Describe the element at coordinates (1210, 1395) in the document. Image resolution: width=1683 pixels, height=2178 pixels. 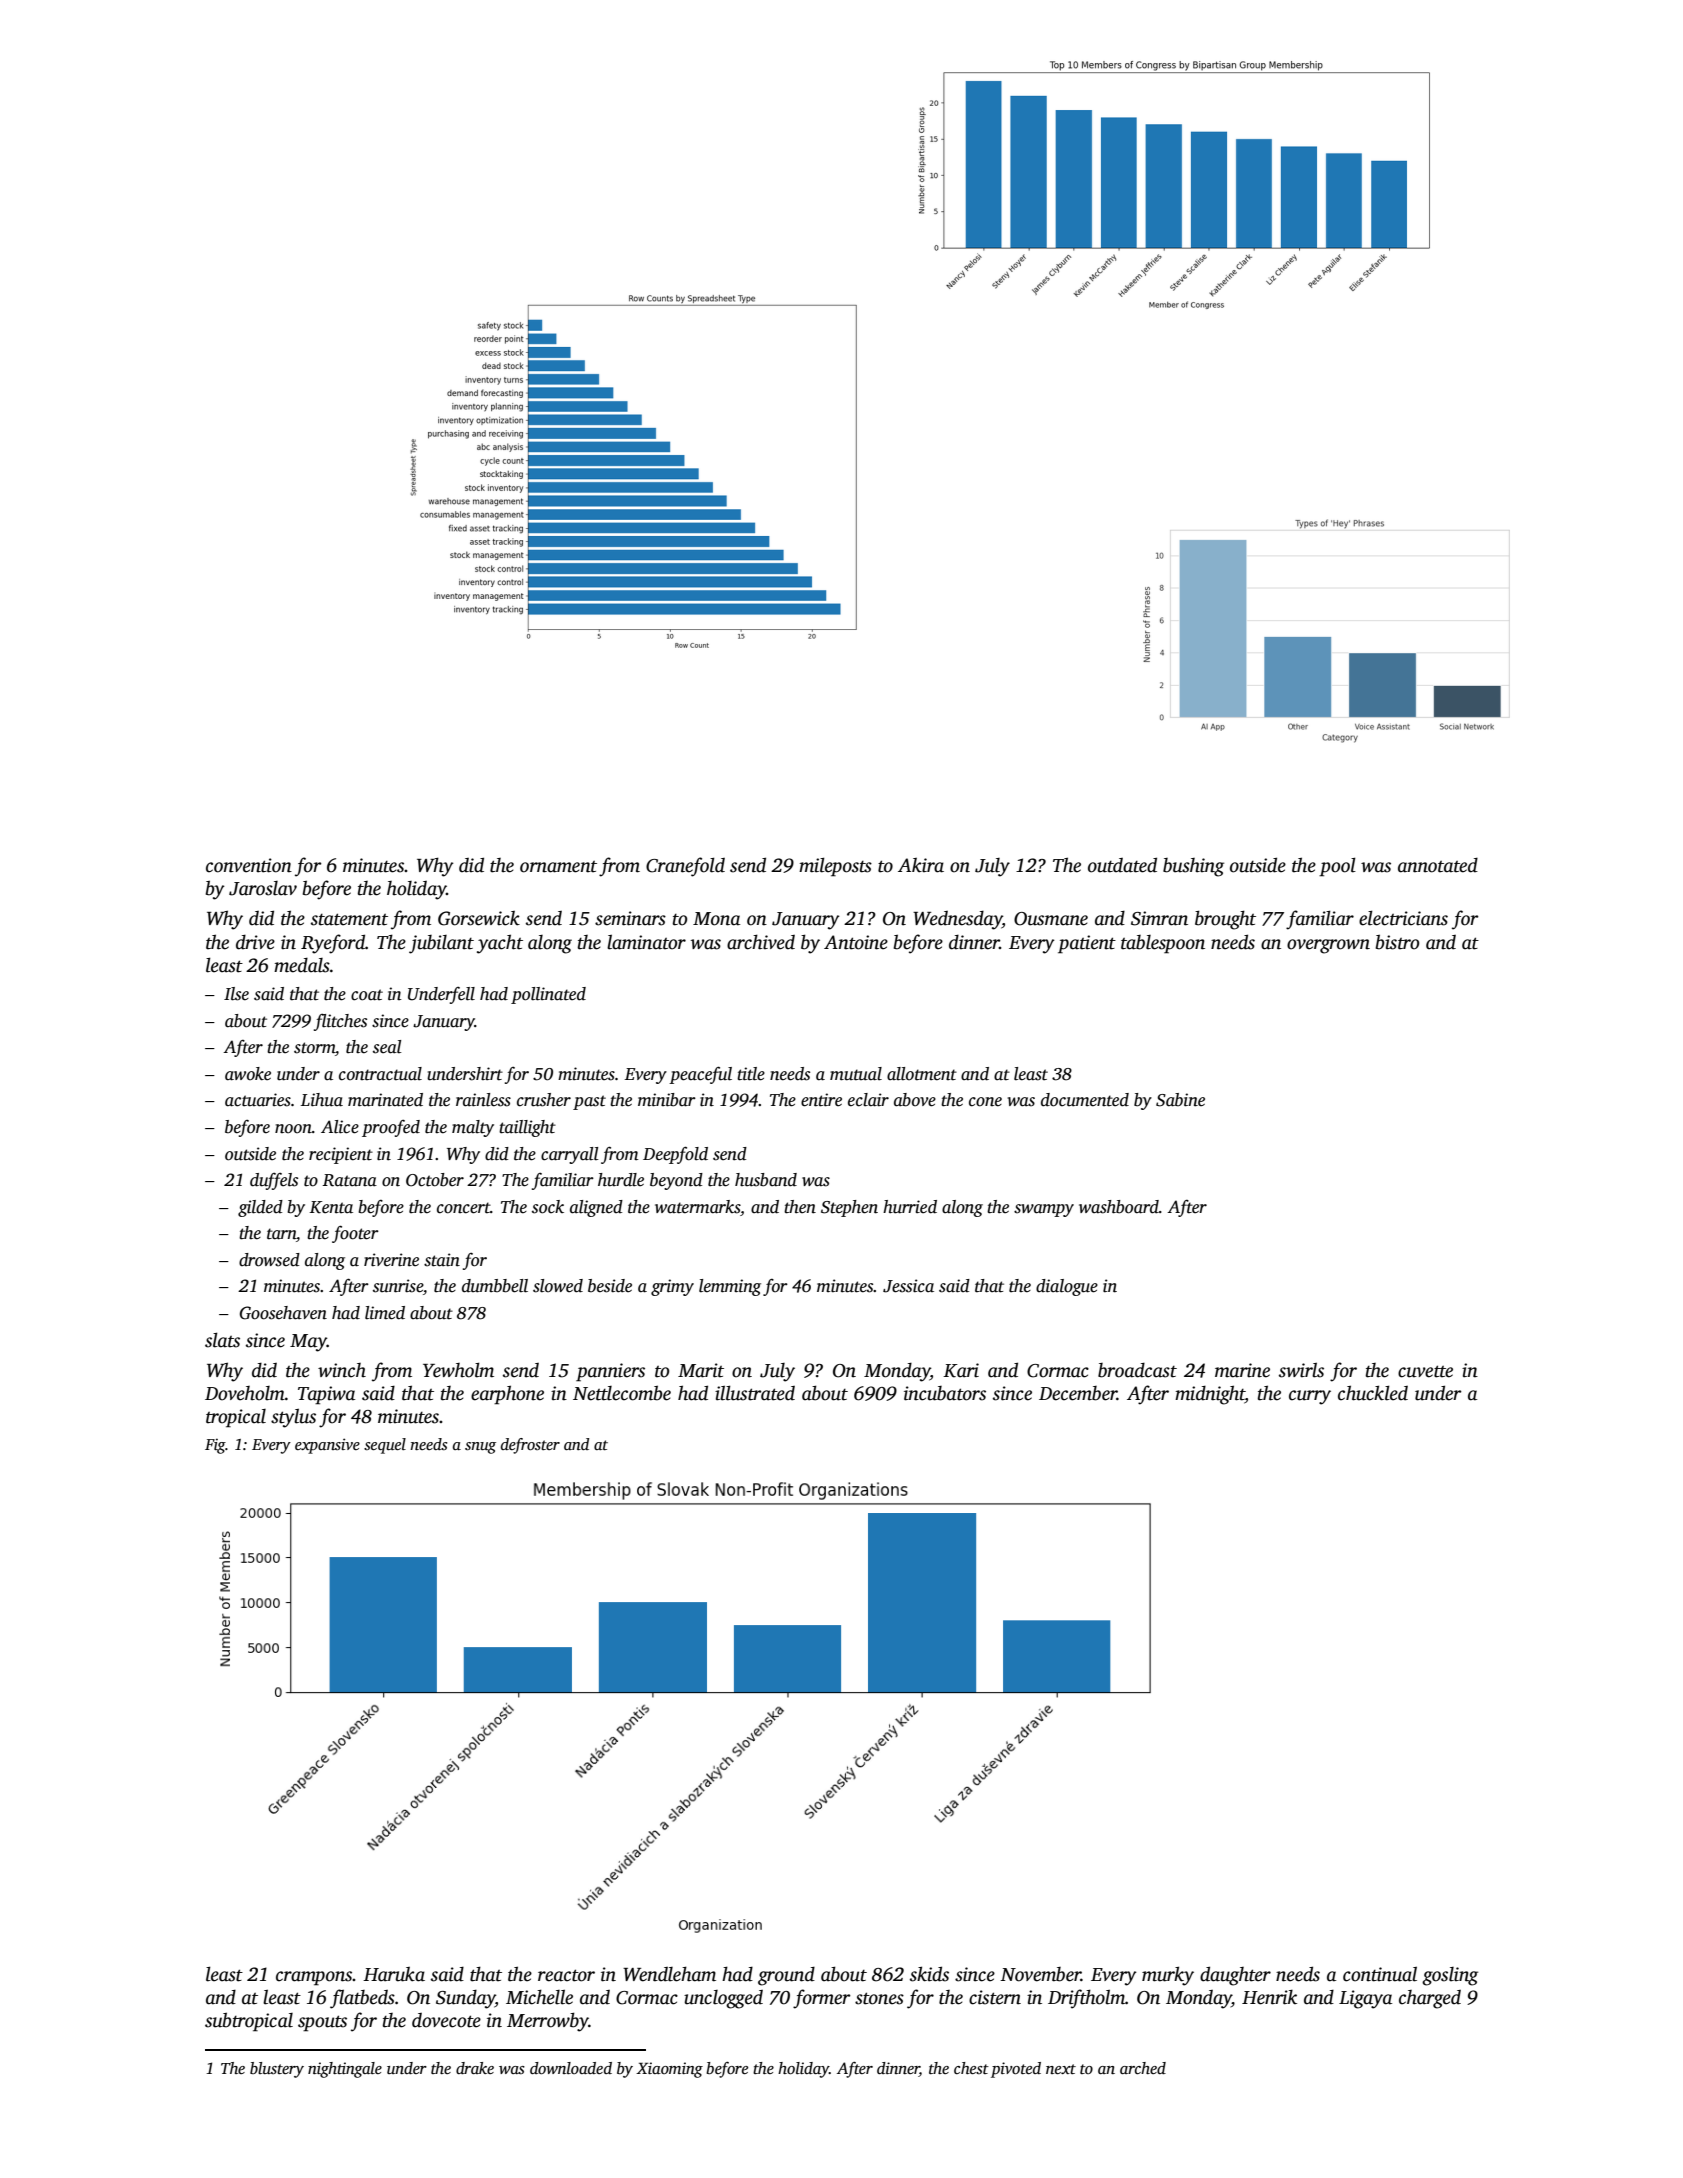
I see `midnight` at that location.
